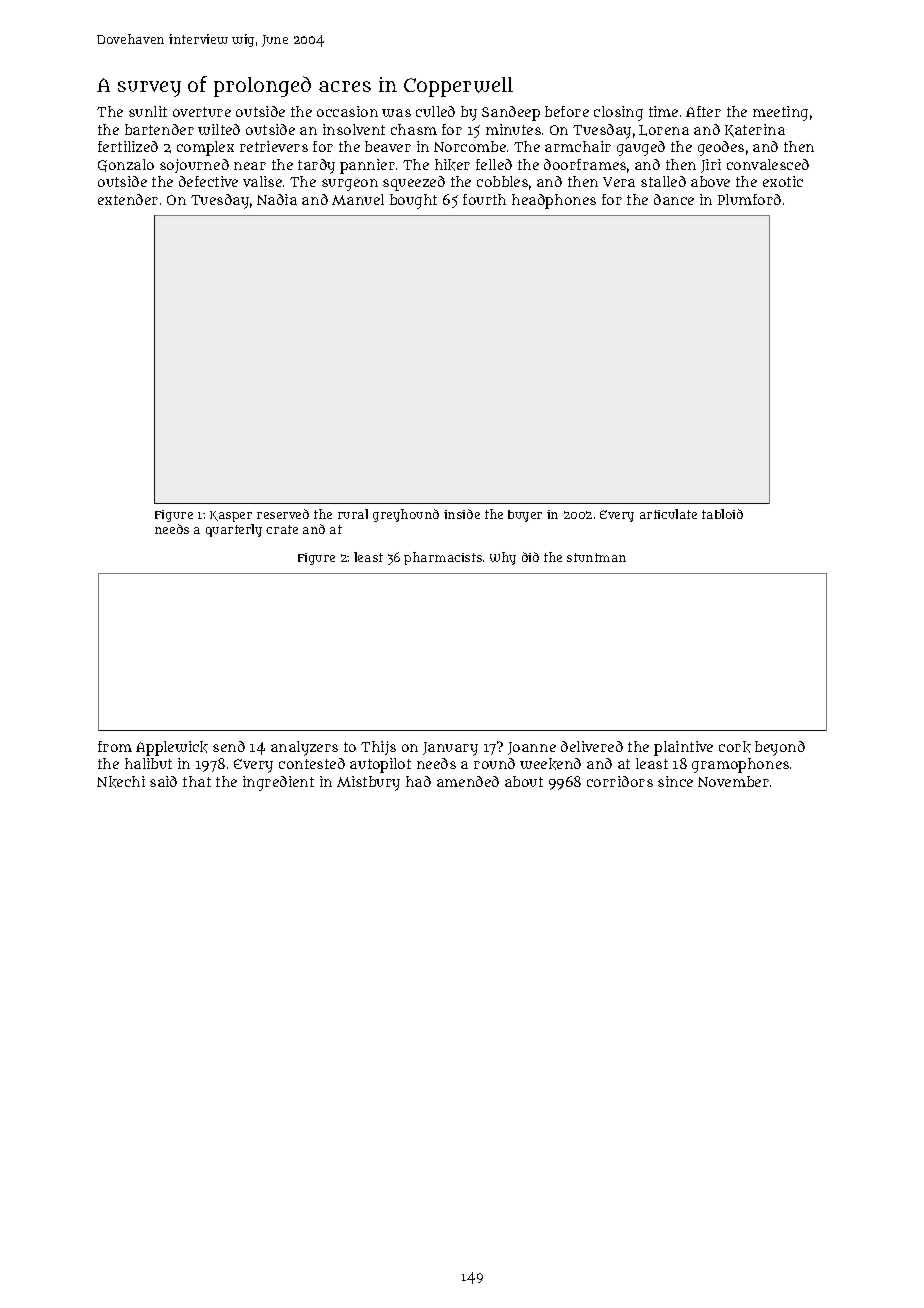 The width and height of the document is (924, 1308). What do you see at coordinates (450, 749) in the document?
I see `January` at bounding box center [450, 749].
